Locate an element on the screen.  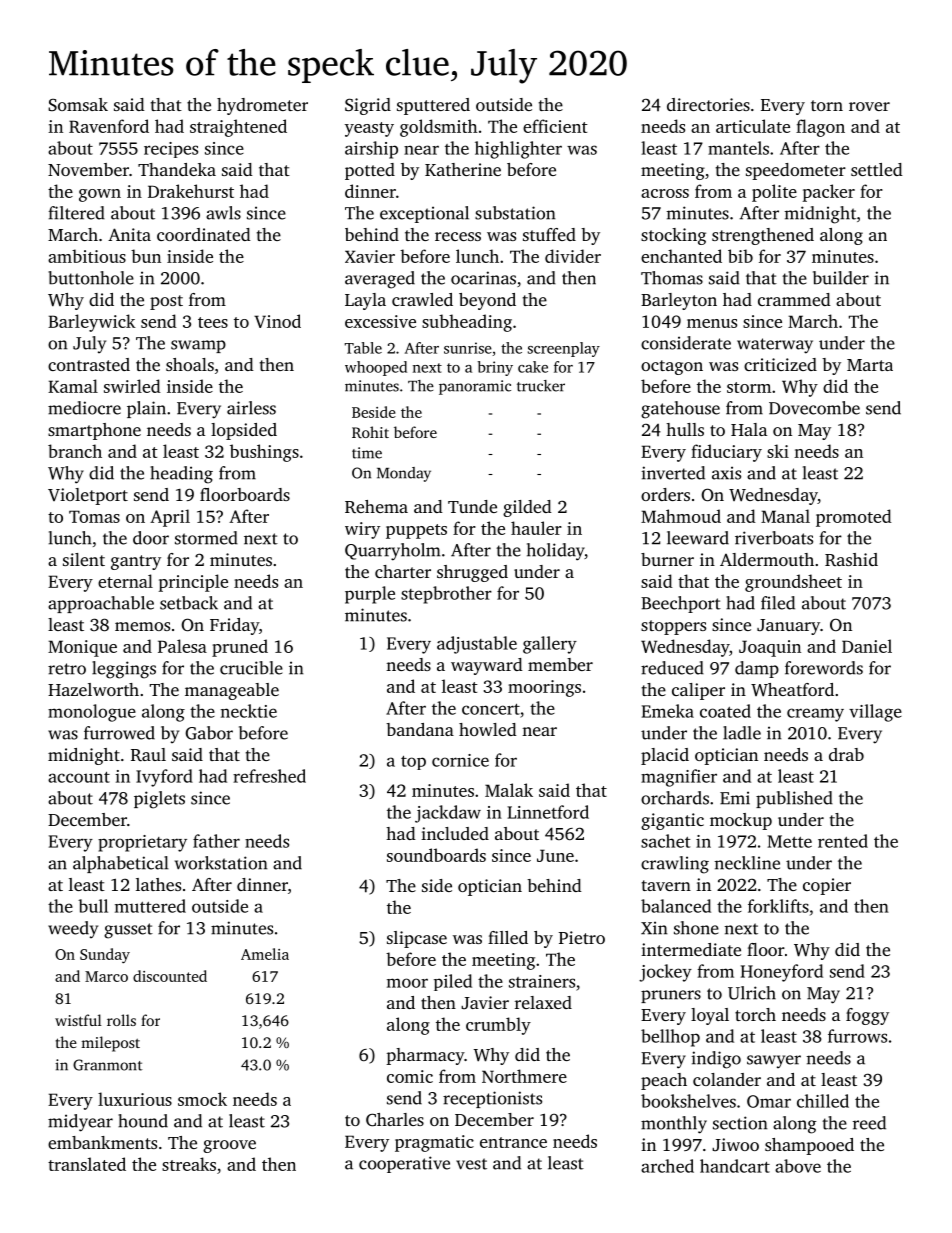
crawling is located at coordinates (675, 865).
